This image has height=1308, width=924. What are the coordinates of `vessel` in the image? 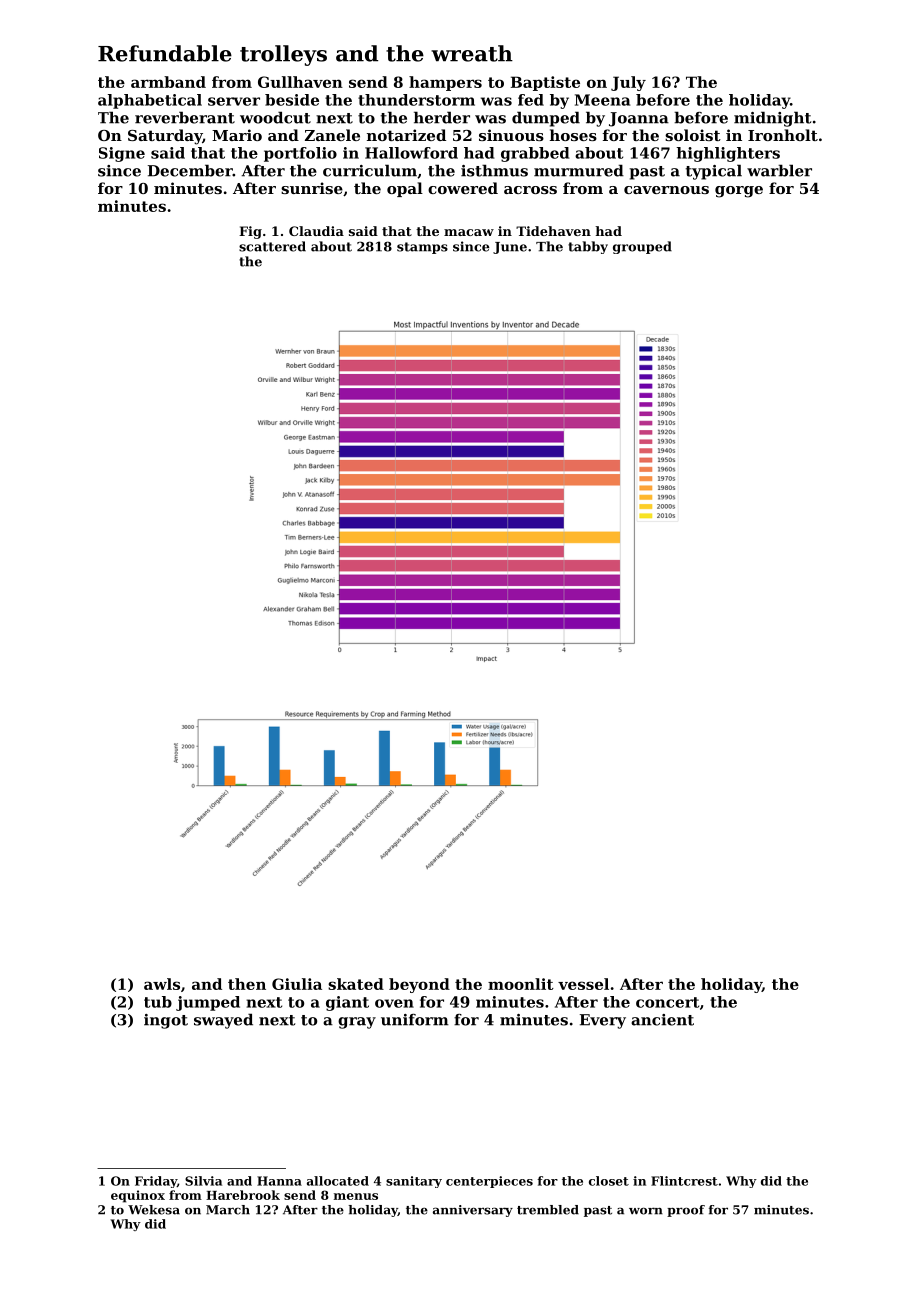 It's located at (583, 984).
